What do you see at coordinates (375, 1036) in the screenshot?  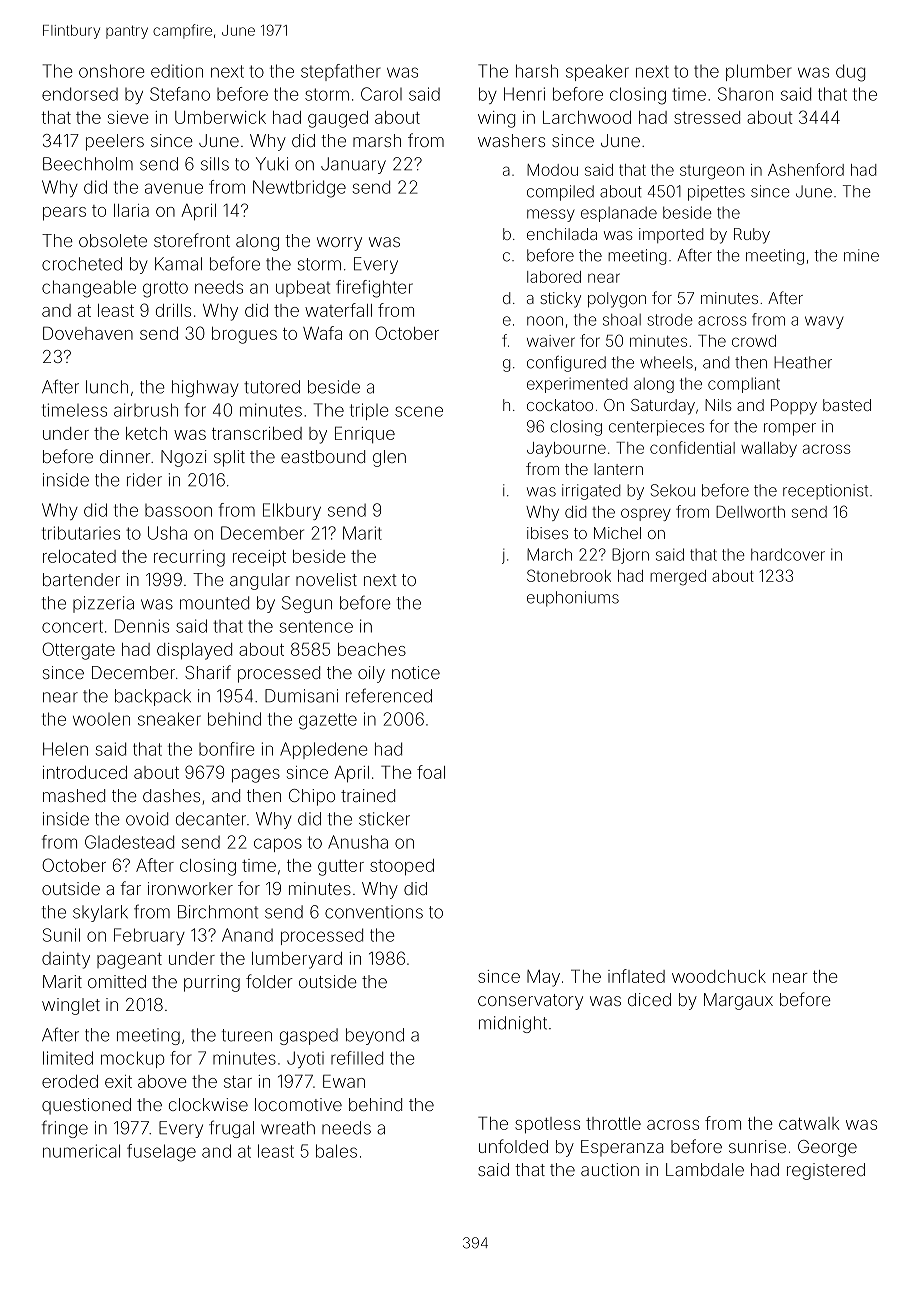 I see `beyond` at bounding box center [375, 1036].
